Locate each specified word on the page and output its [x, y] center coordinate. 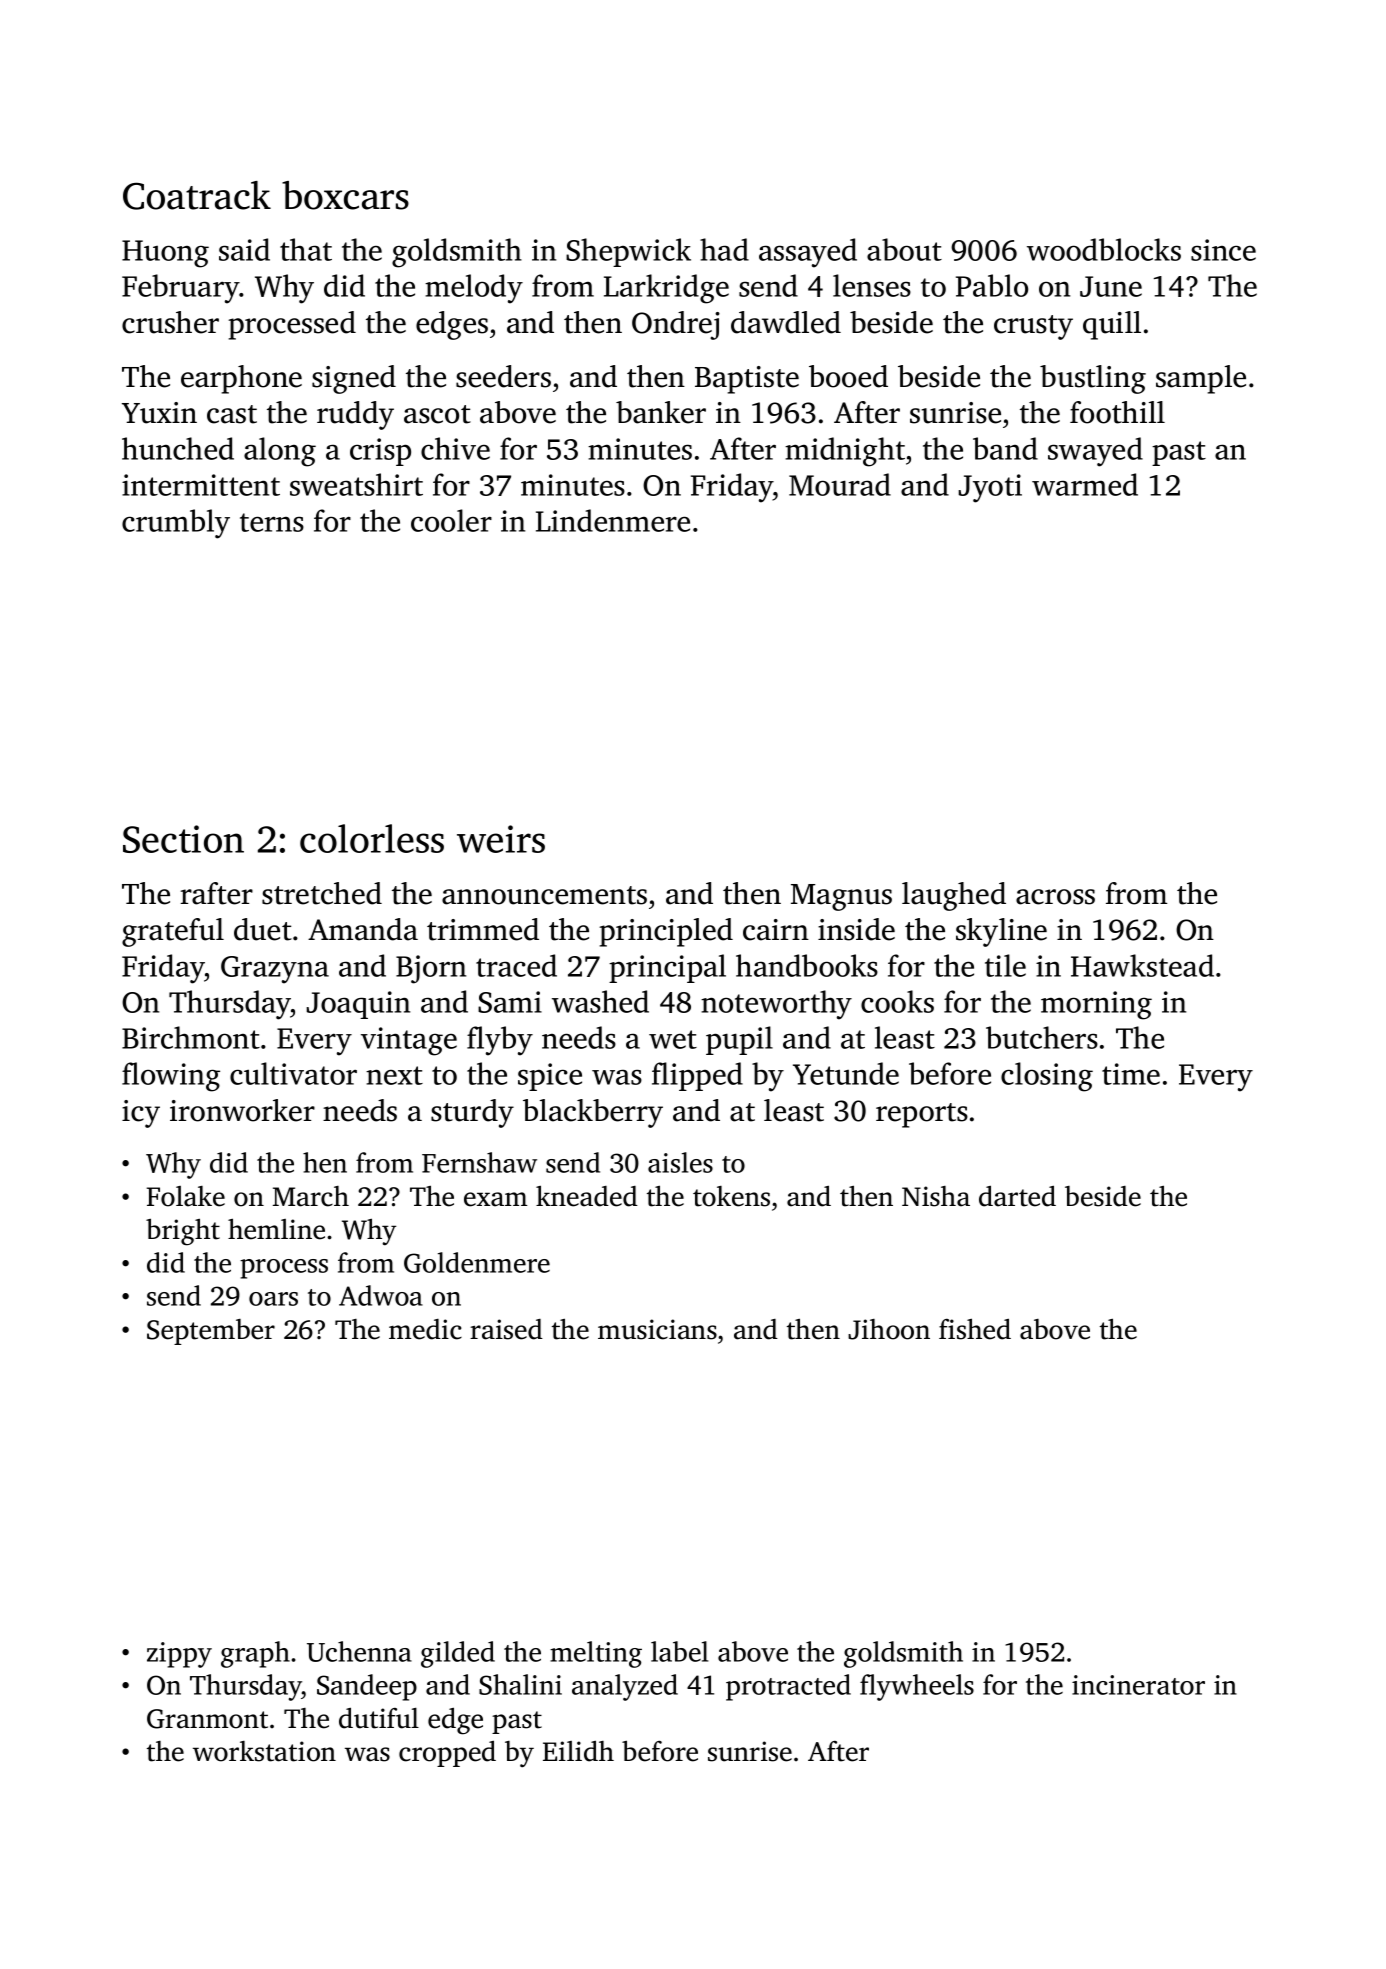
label [679, 1651]
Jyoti [990, 488]
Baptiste [747, 380]
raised [506, 1329]
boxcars [345, 195]
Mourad [840, 484]
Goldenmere [477, 1262]
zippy [179, 1655]
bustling [1093, 379]
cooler [451, 520]
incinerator [1138, 1685]
